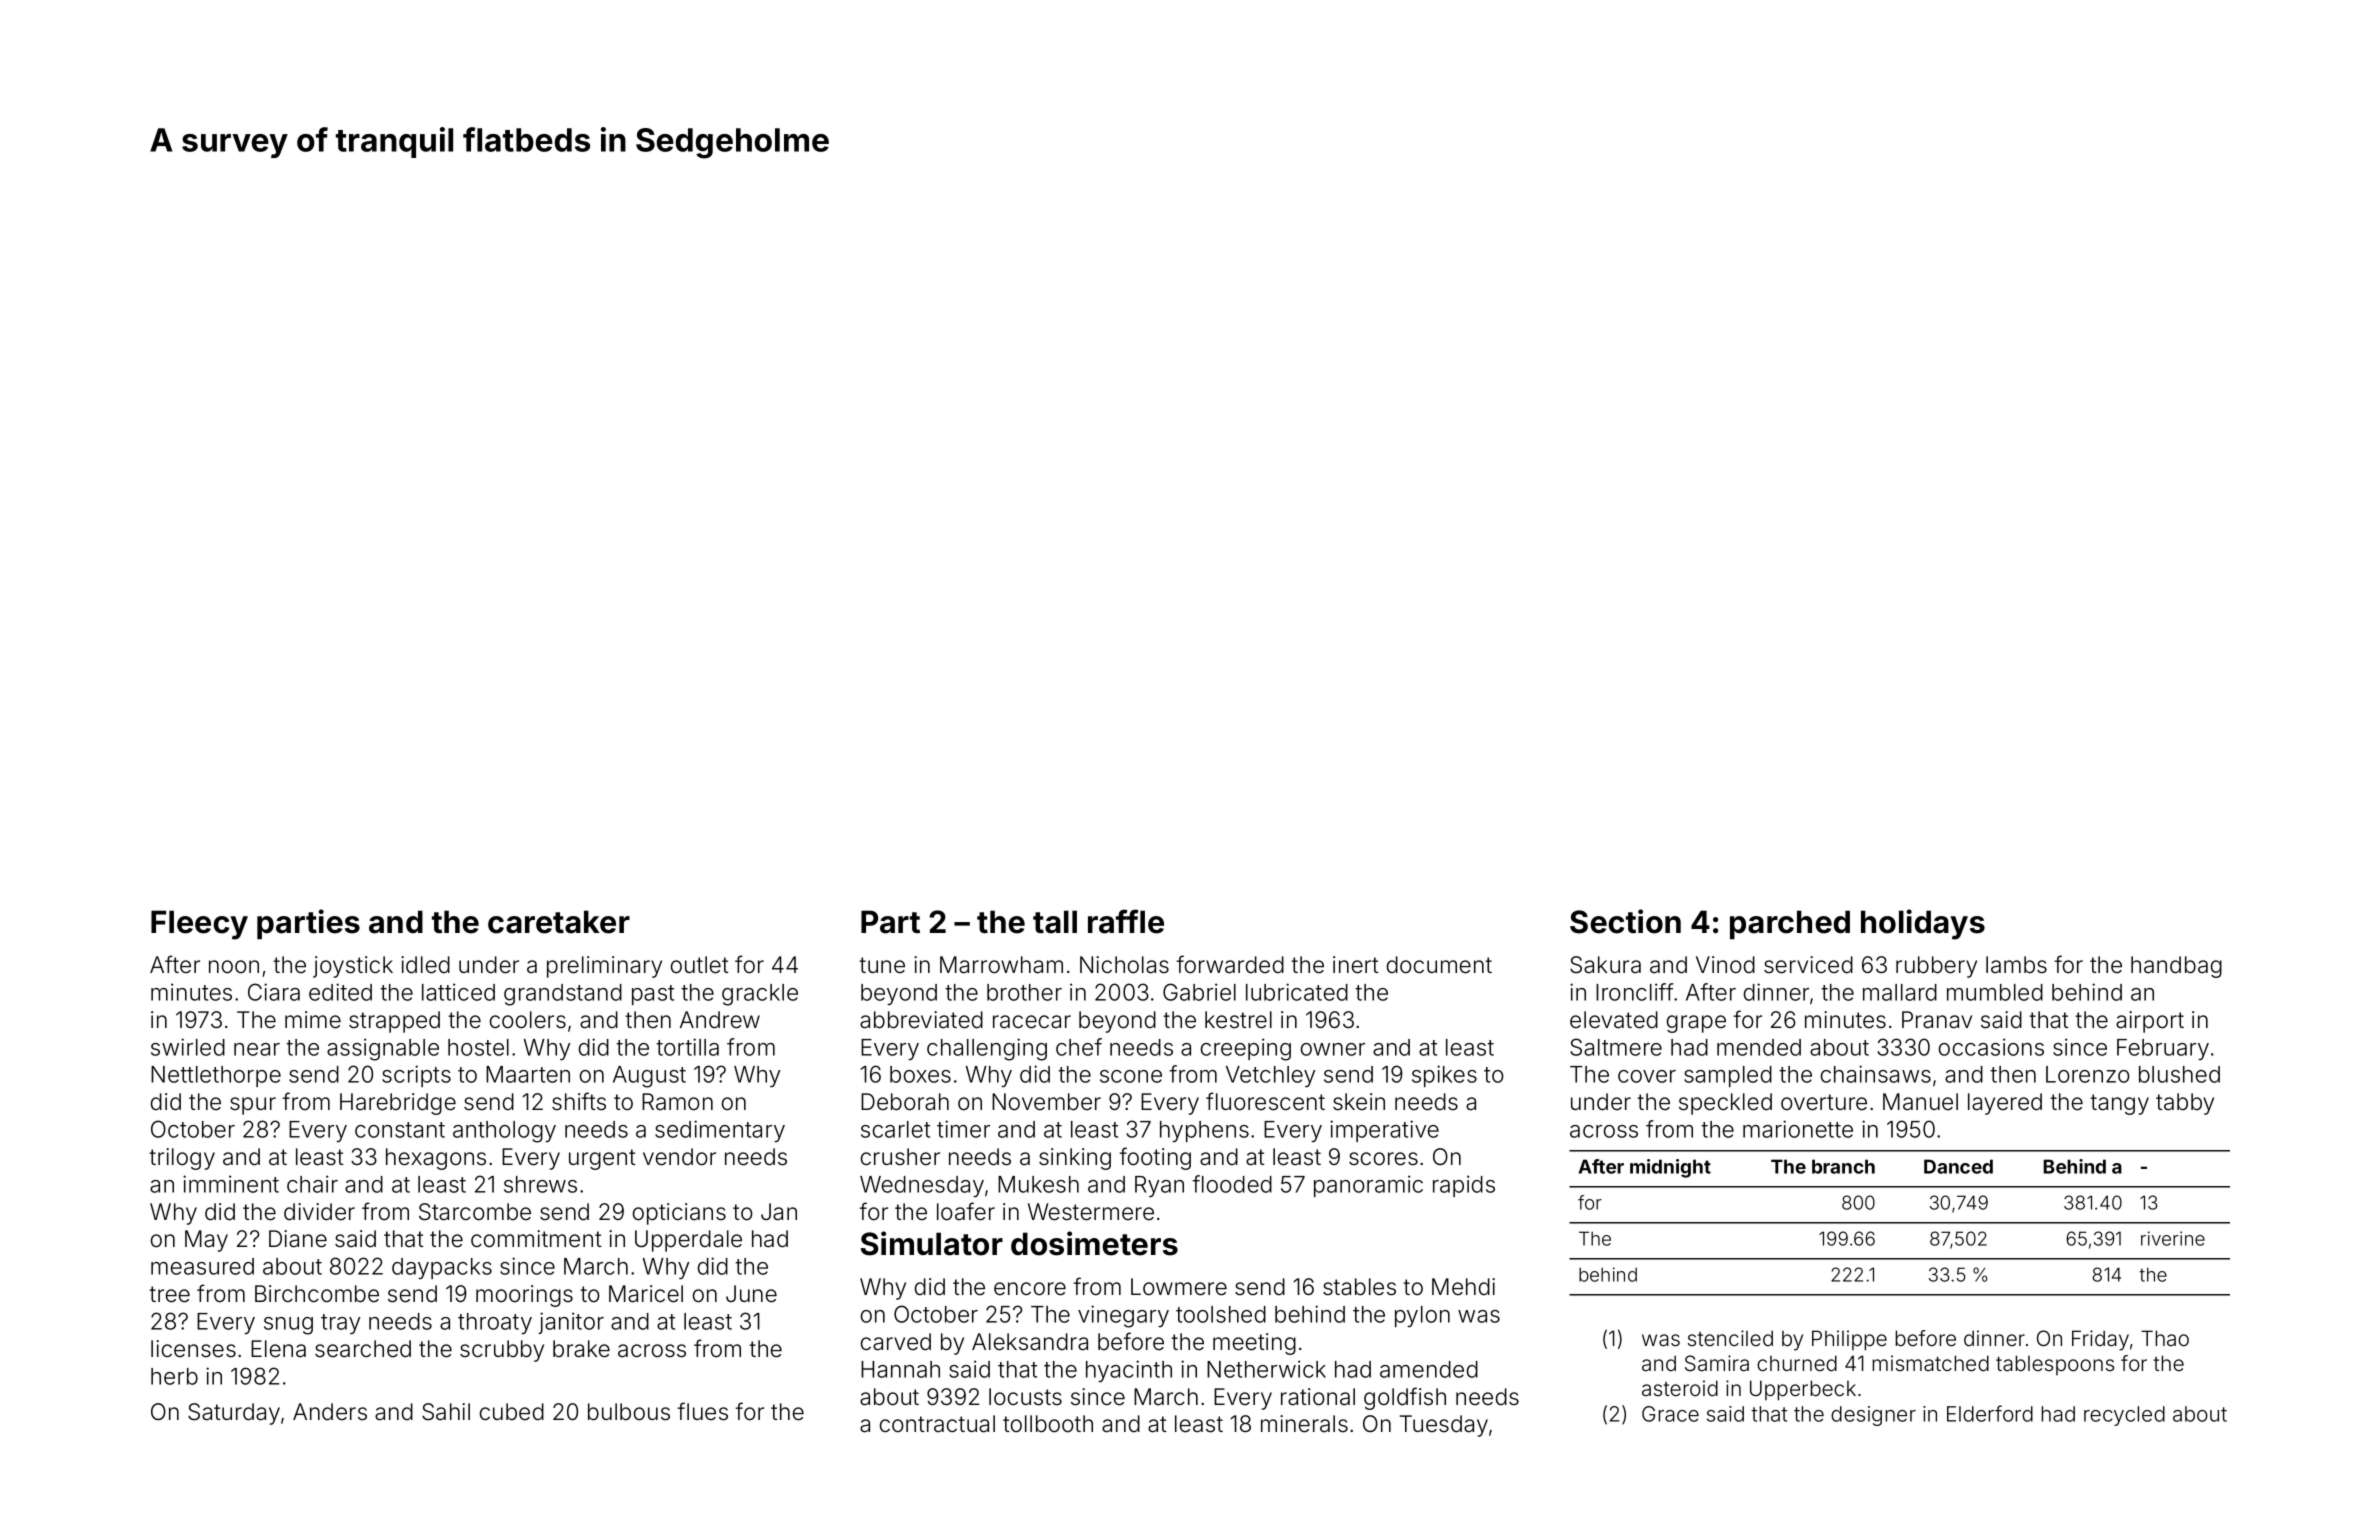 Image resolution: width=2380 pixels, height=1540 pixels. Describe the element at coordinates (216, 1076) in the screenshot. I see `Nettlethorpe` at that location.
